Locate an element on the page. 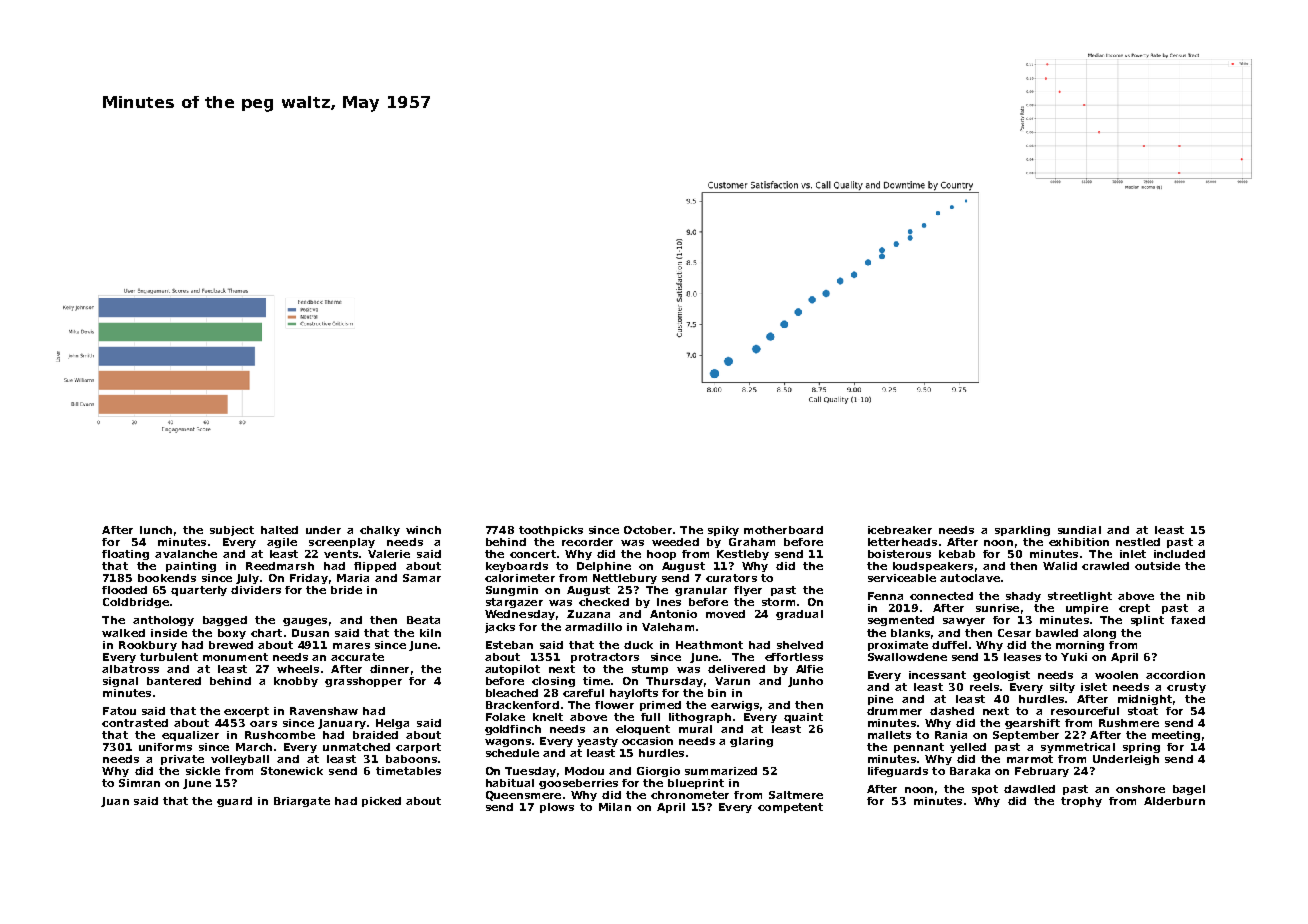 The height and width of the page is (924, 1308). knobby is located at coordinates (296, 682).
